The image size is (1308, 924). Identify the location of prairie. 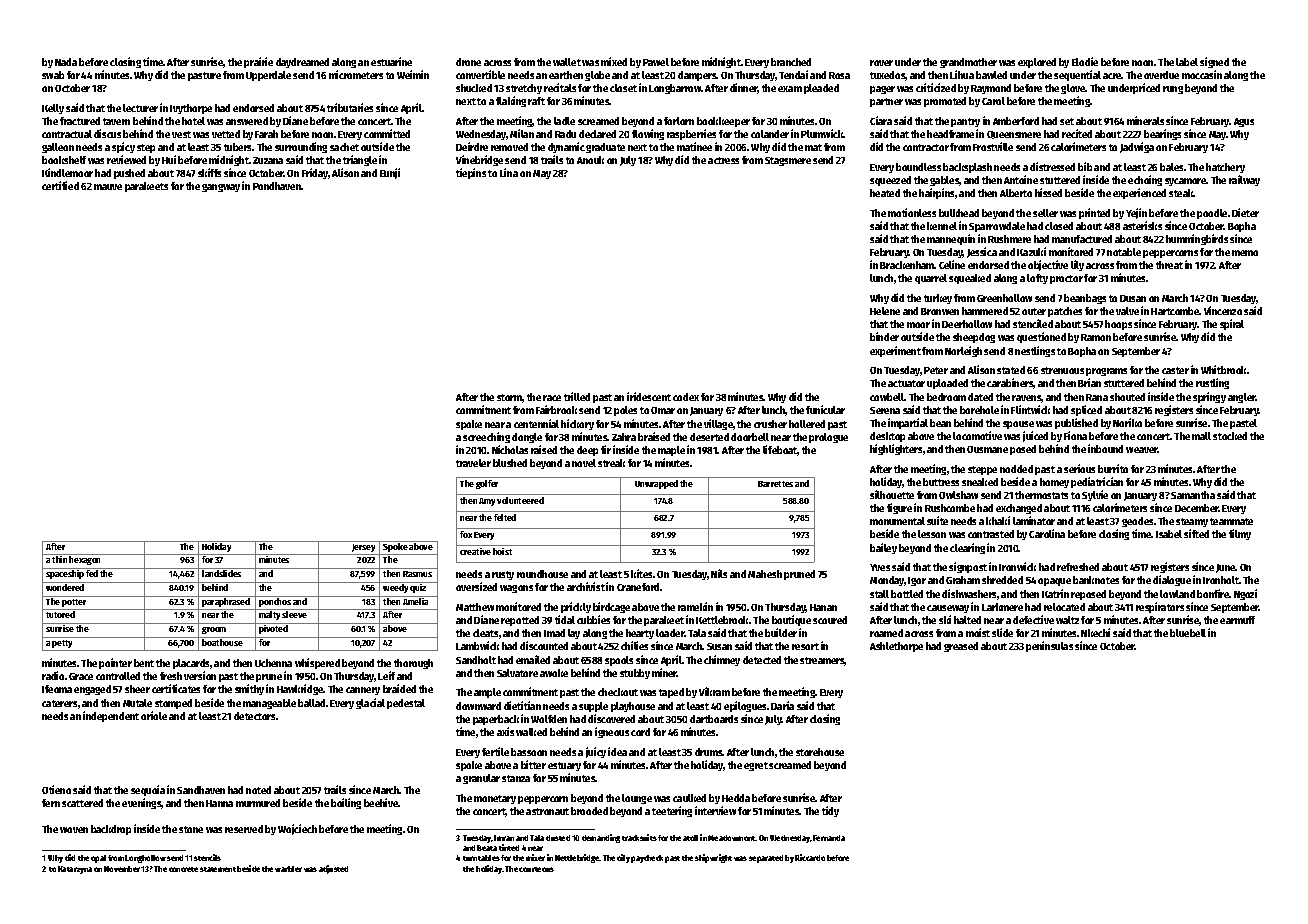
(258, 62).
